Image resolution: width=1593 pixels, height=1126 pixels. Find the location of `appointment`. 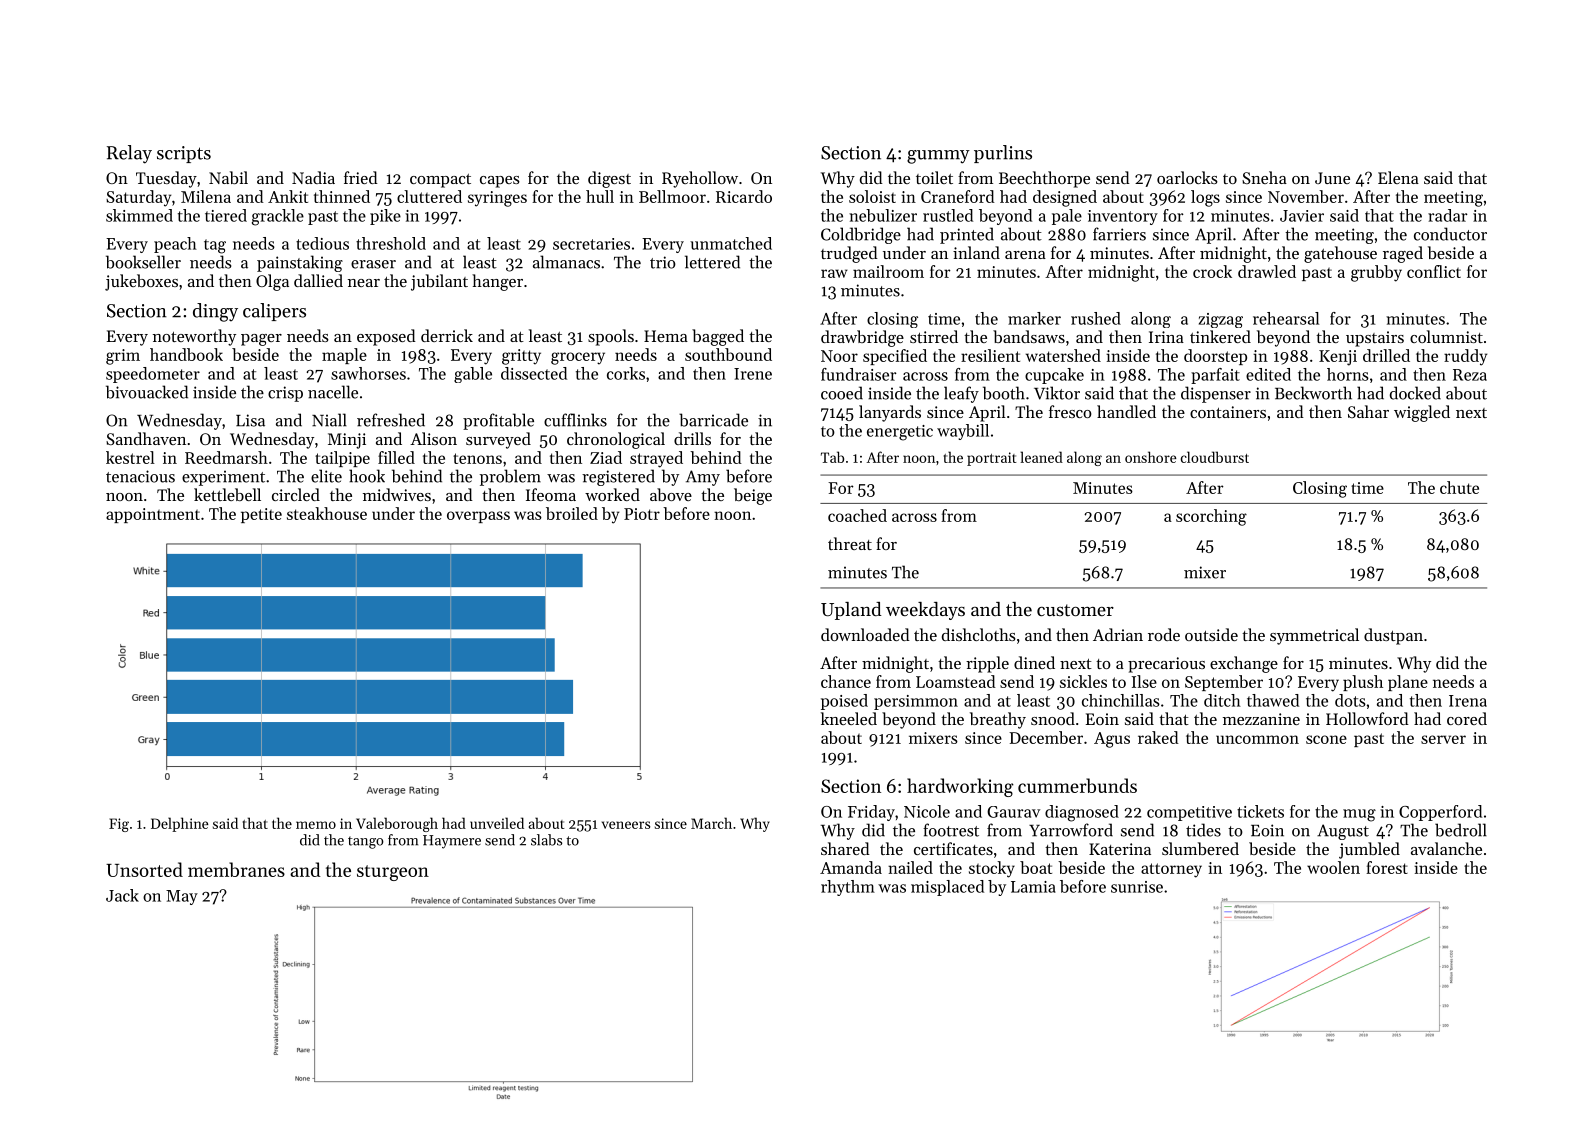

appointment is located at coordinates (153, 515).
